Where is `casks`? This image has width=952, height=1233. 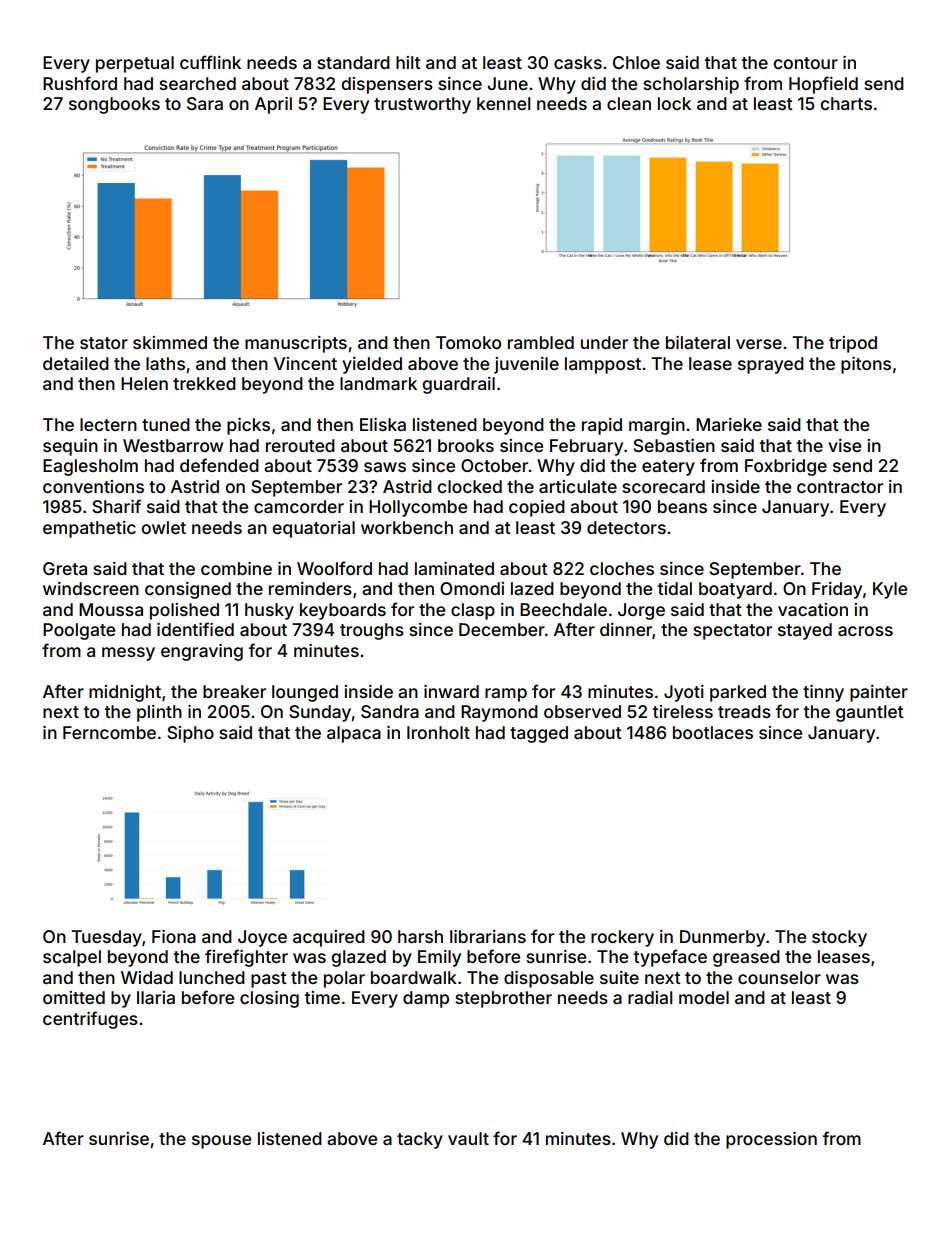
casks is located at coordinates (578, 62).
